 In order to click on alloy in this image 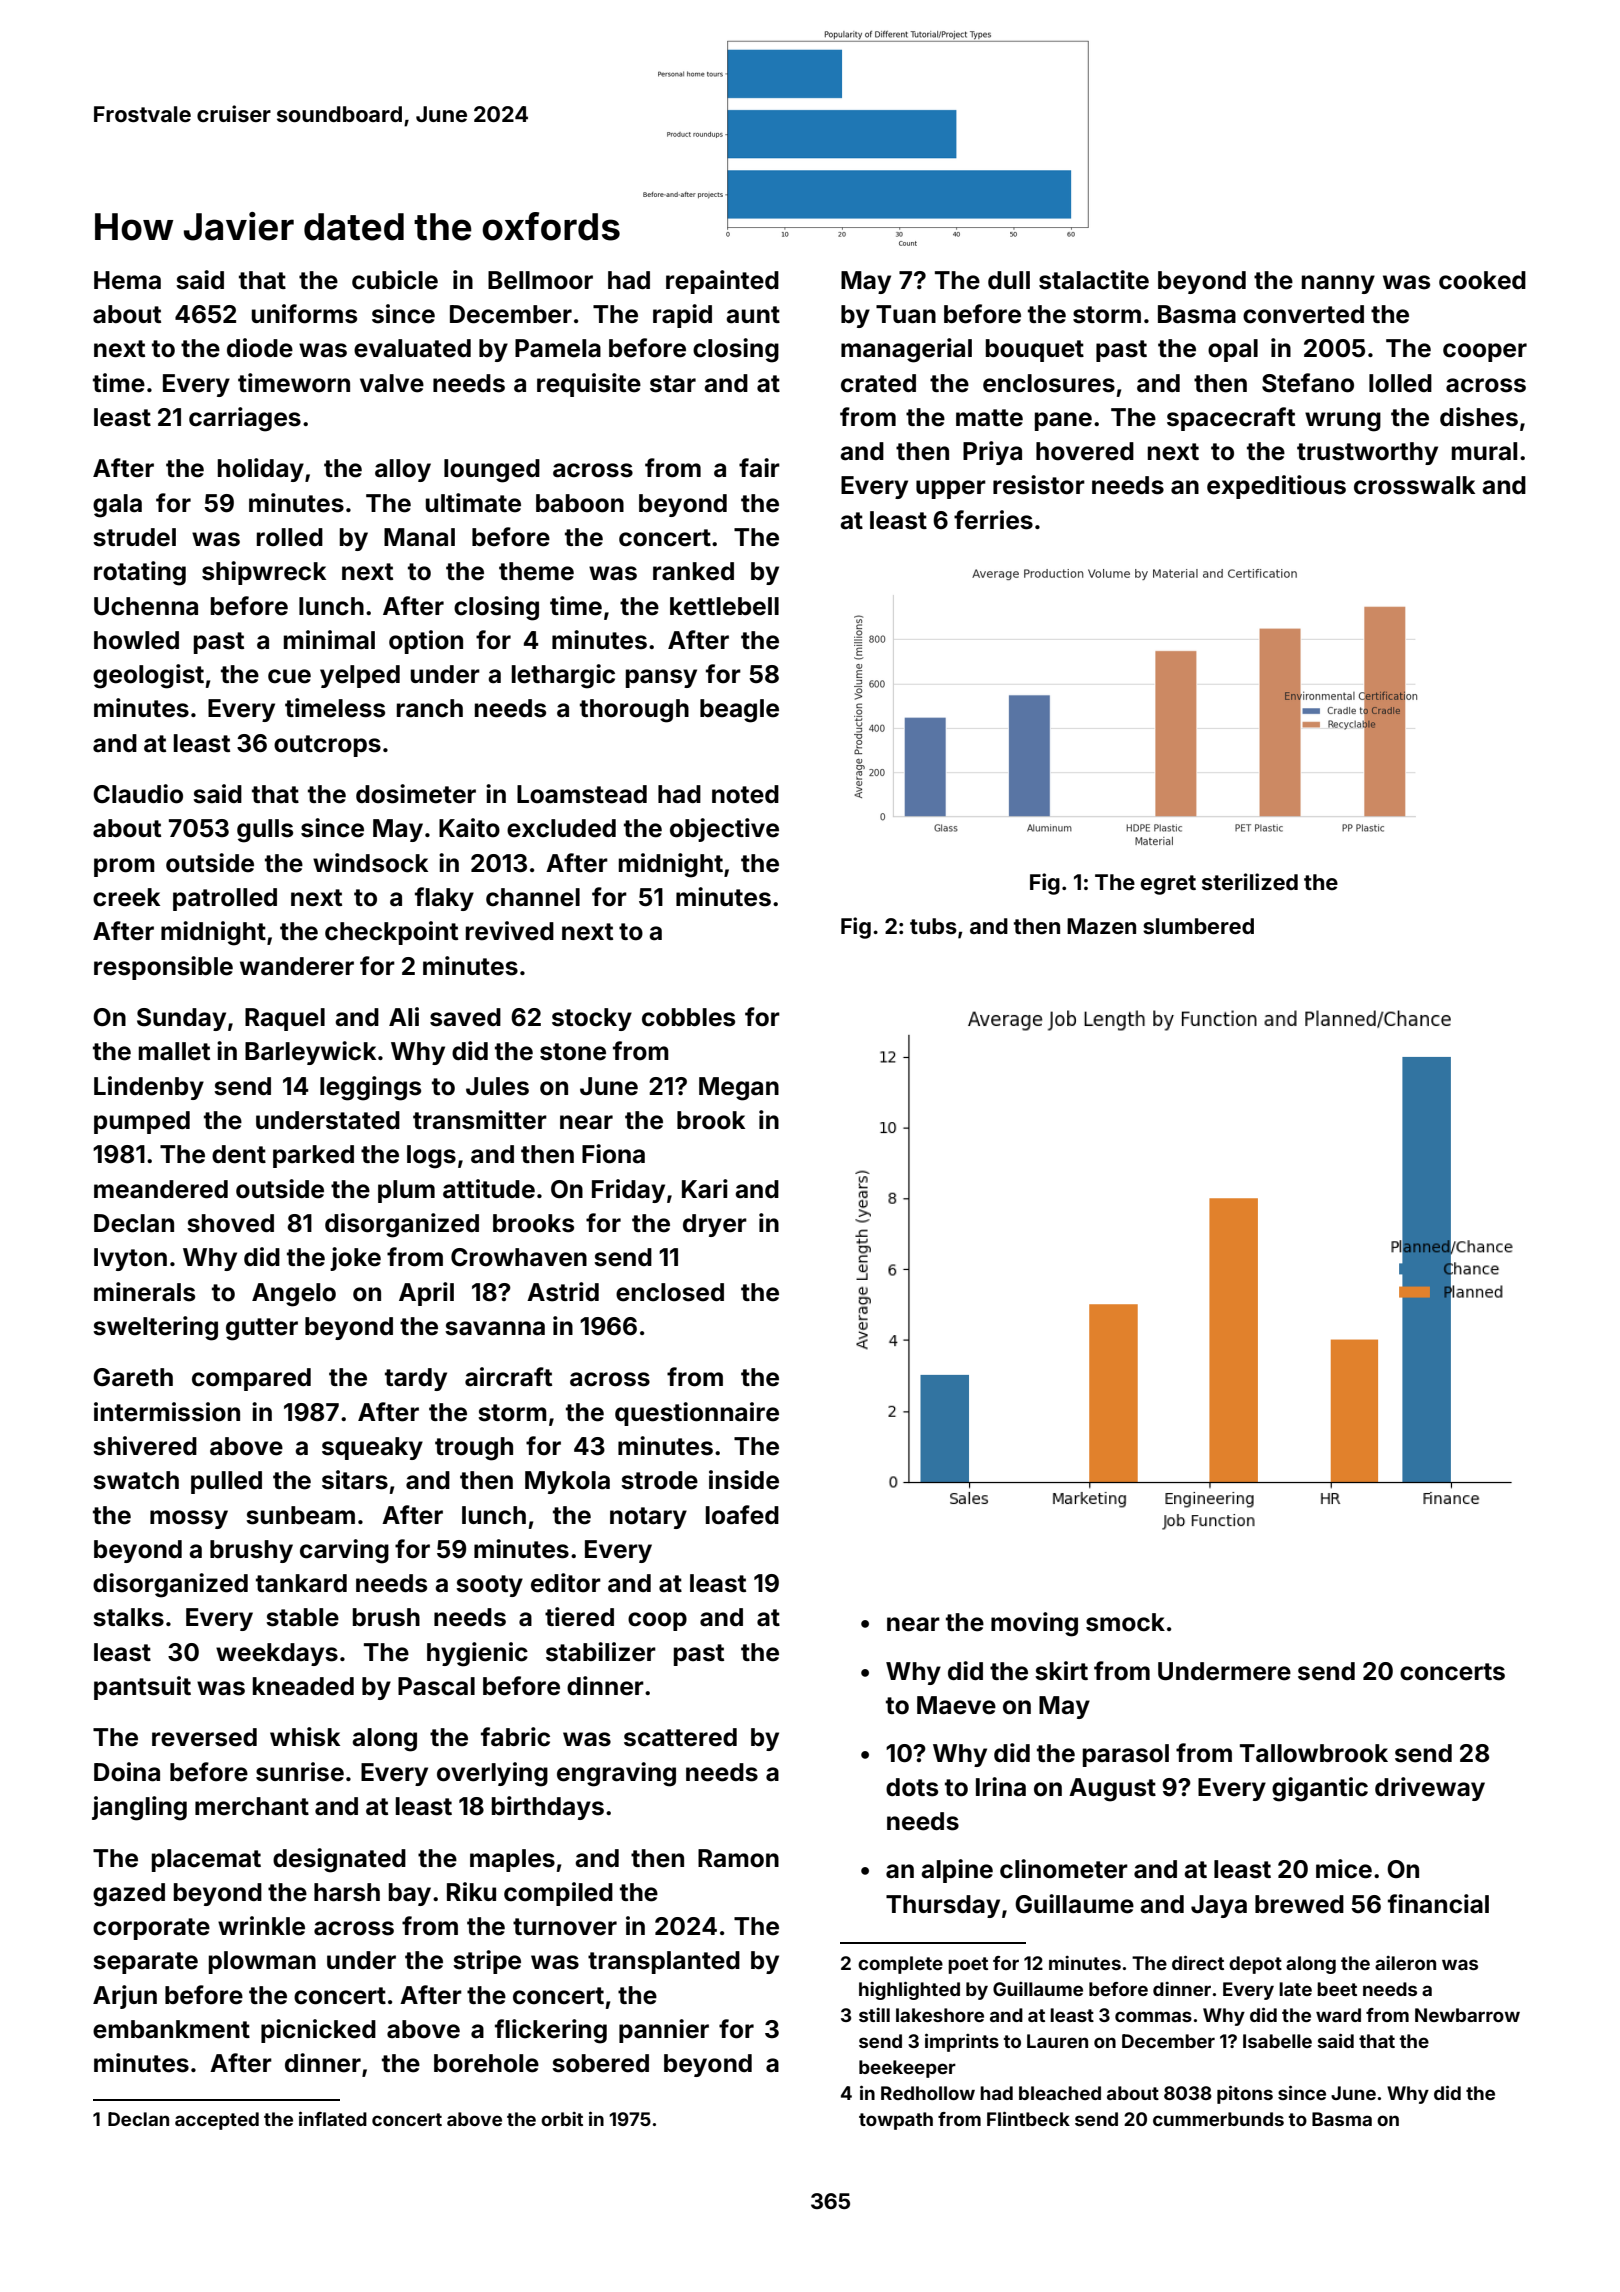, I will do `click(403, 470)`.
